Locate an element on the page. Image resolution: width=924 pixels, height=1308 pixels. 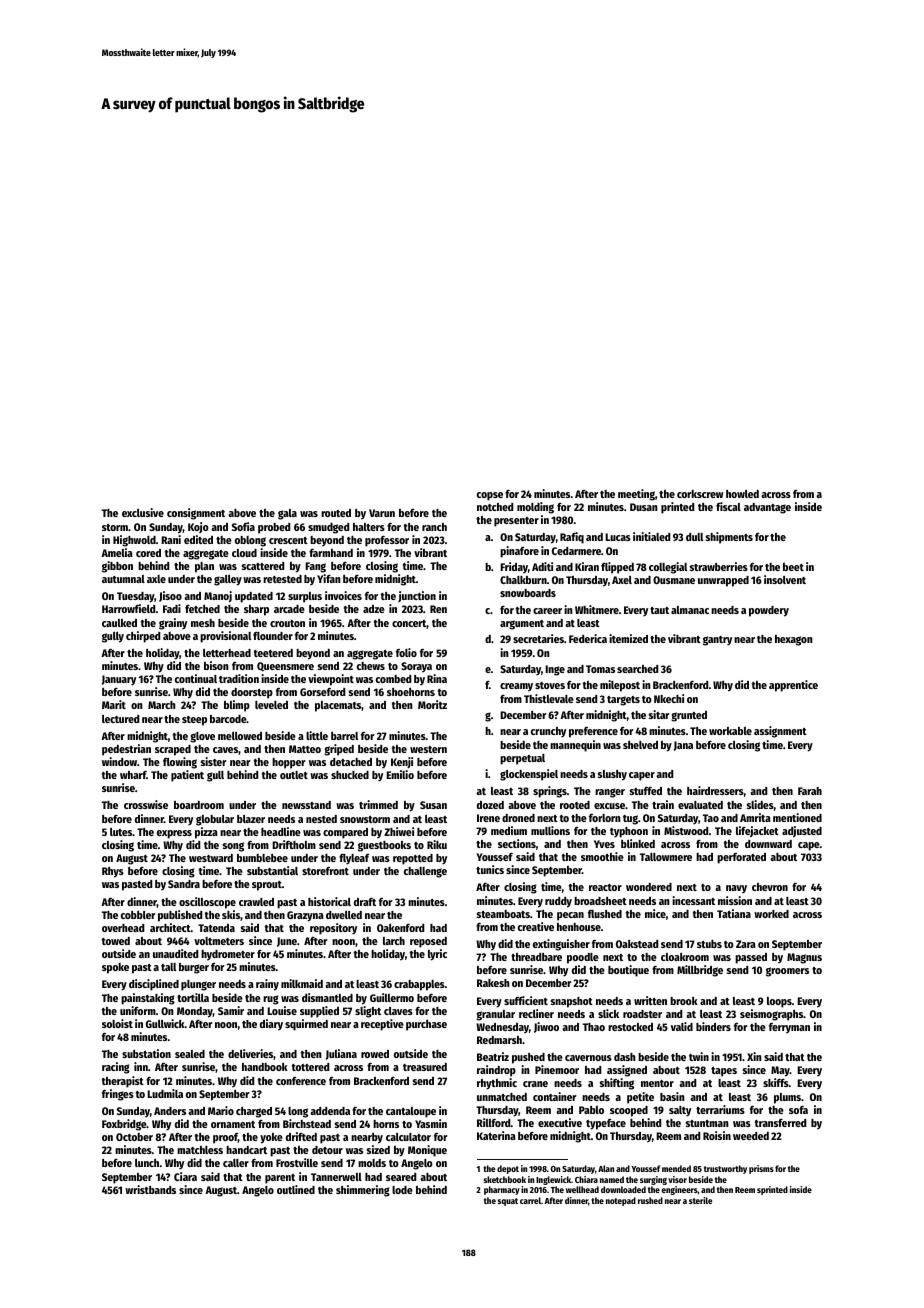
soloist is located at coordinates (117, 1023).
